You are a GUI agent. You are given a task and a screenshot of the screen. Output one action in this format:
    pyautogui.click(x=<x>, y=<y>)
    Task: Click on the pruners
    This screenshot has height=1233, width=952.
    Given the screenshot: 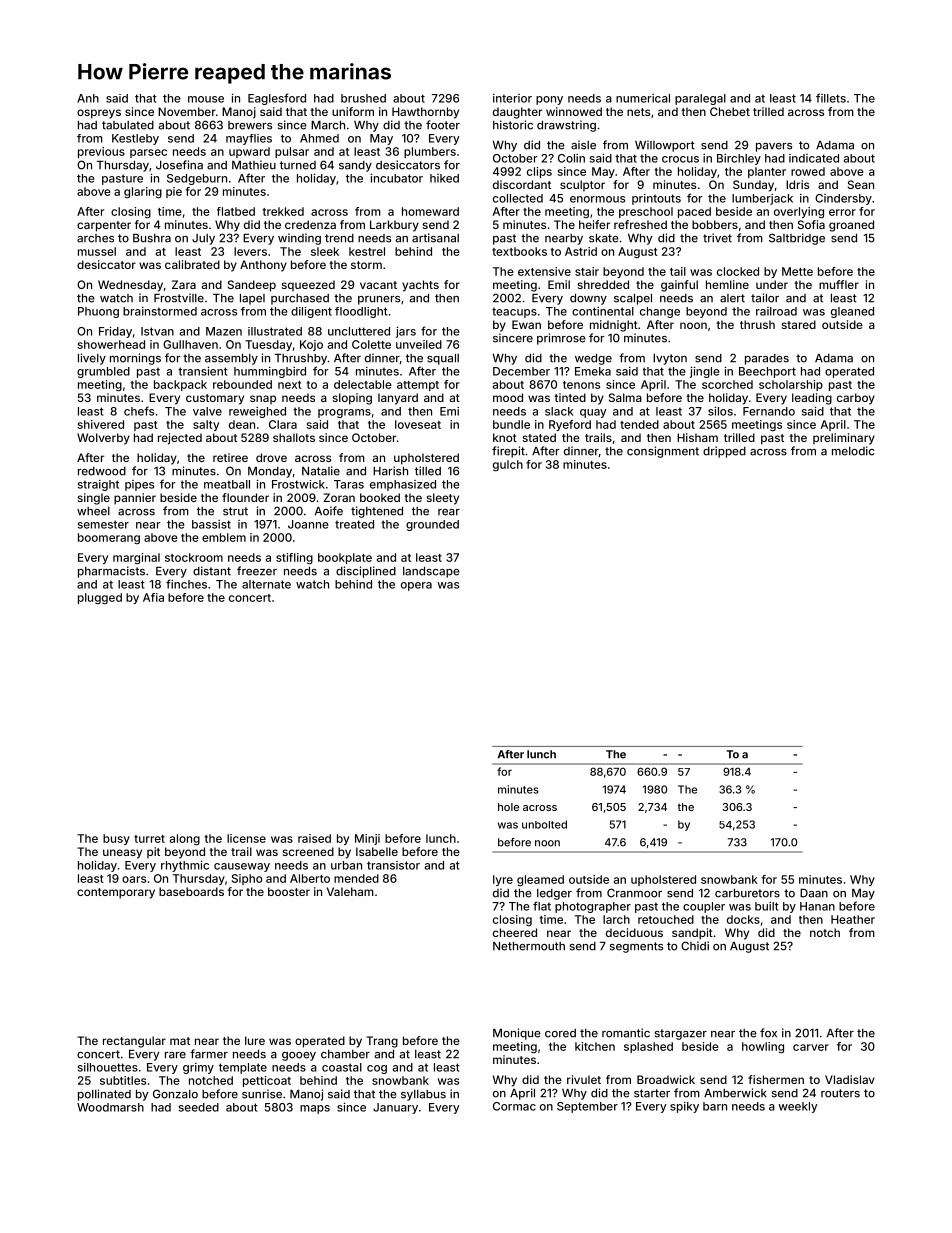 What is the action you would take?
    pyautogui.click(x=379, y=300)
